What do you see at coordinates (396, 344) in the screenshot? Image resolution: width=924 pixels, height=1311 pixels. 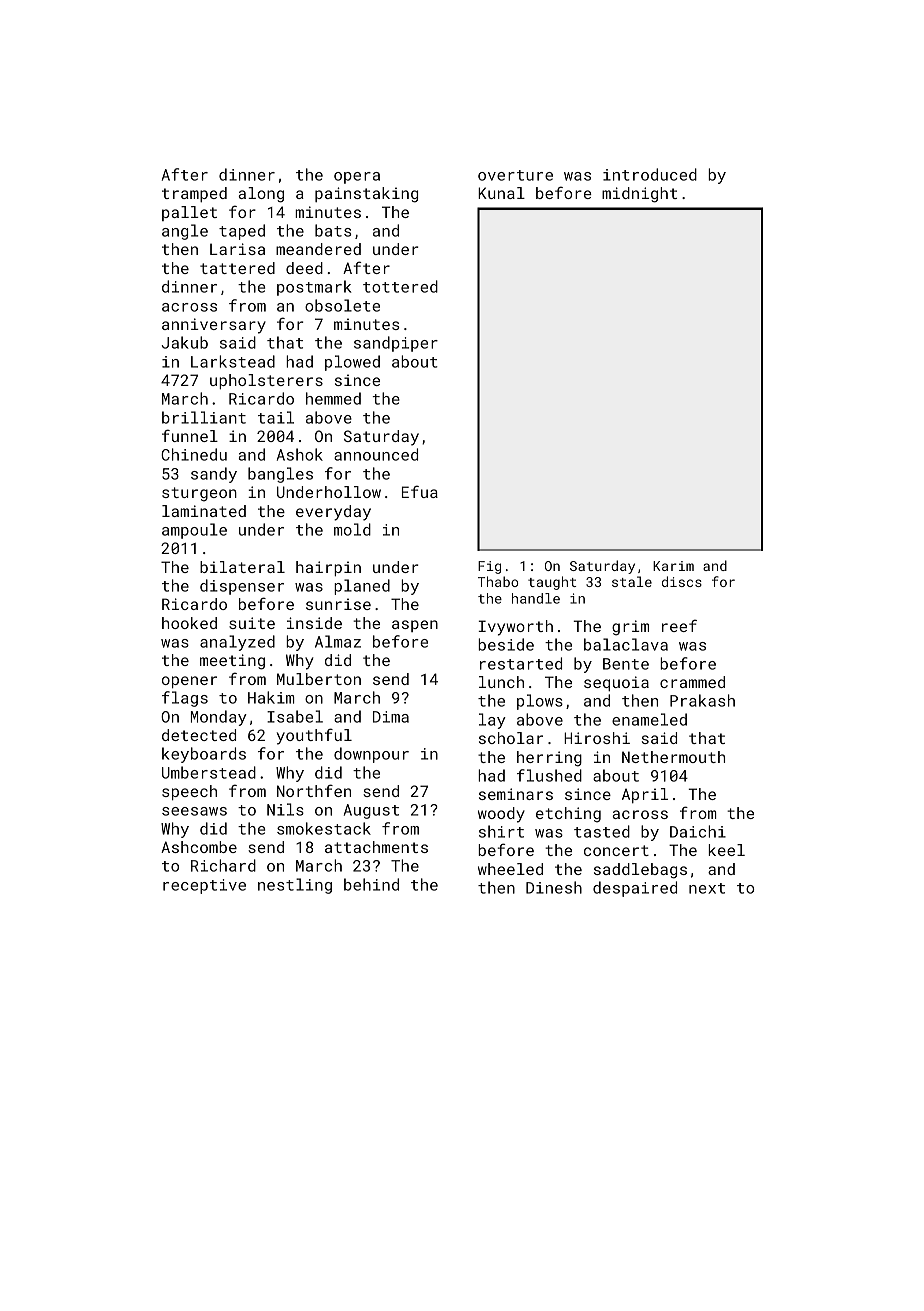 I see `sandpiper` at bounding box center [396, 344].
